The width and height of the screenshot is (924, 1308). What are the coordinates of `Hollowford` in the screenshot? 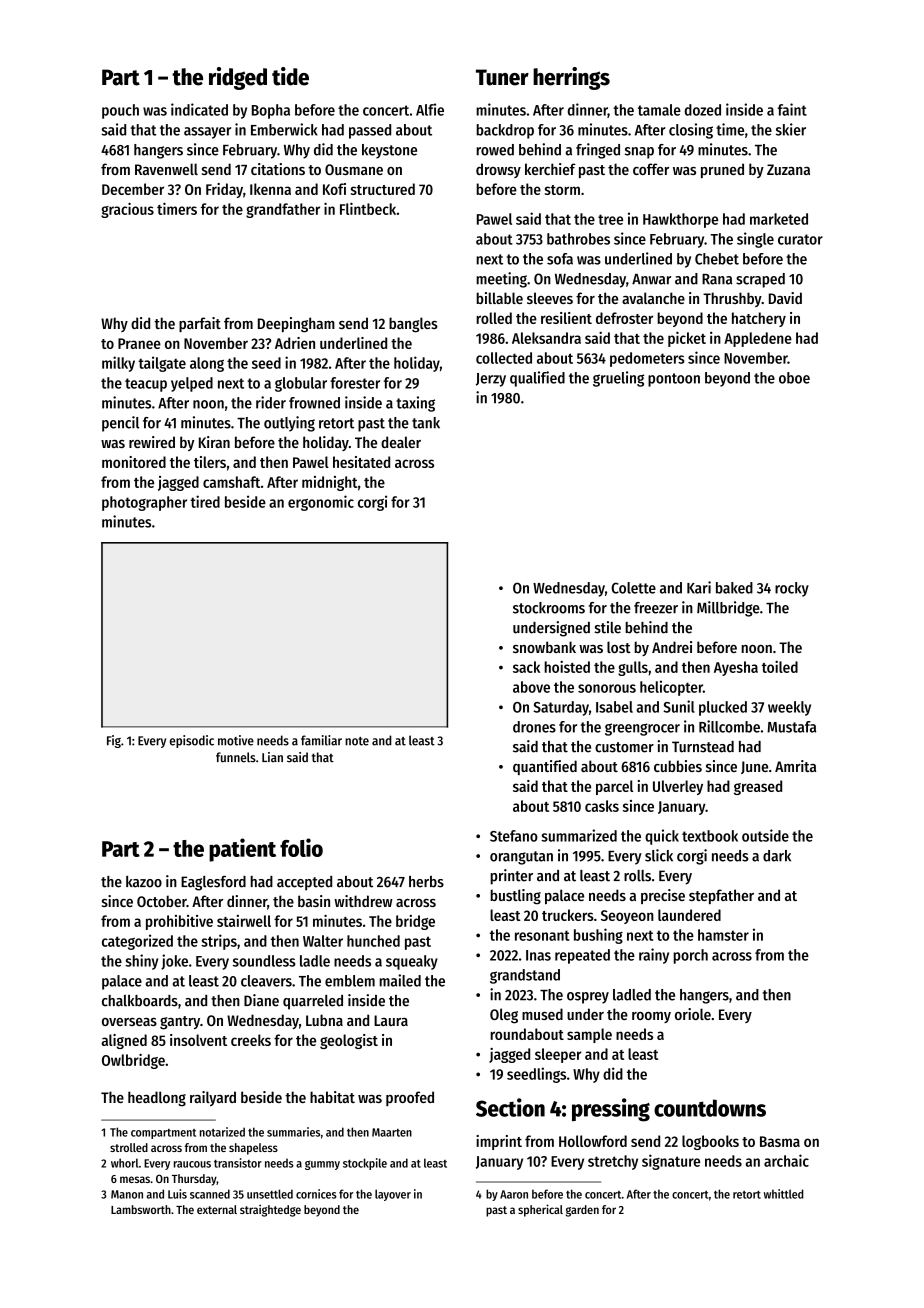 It's located at (593, 1141).
